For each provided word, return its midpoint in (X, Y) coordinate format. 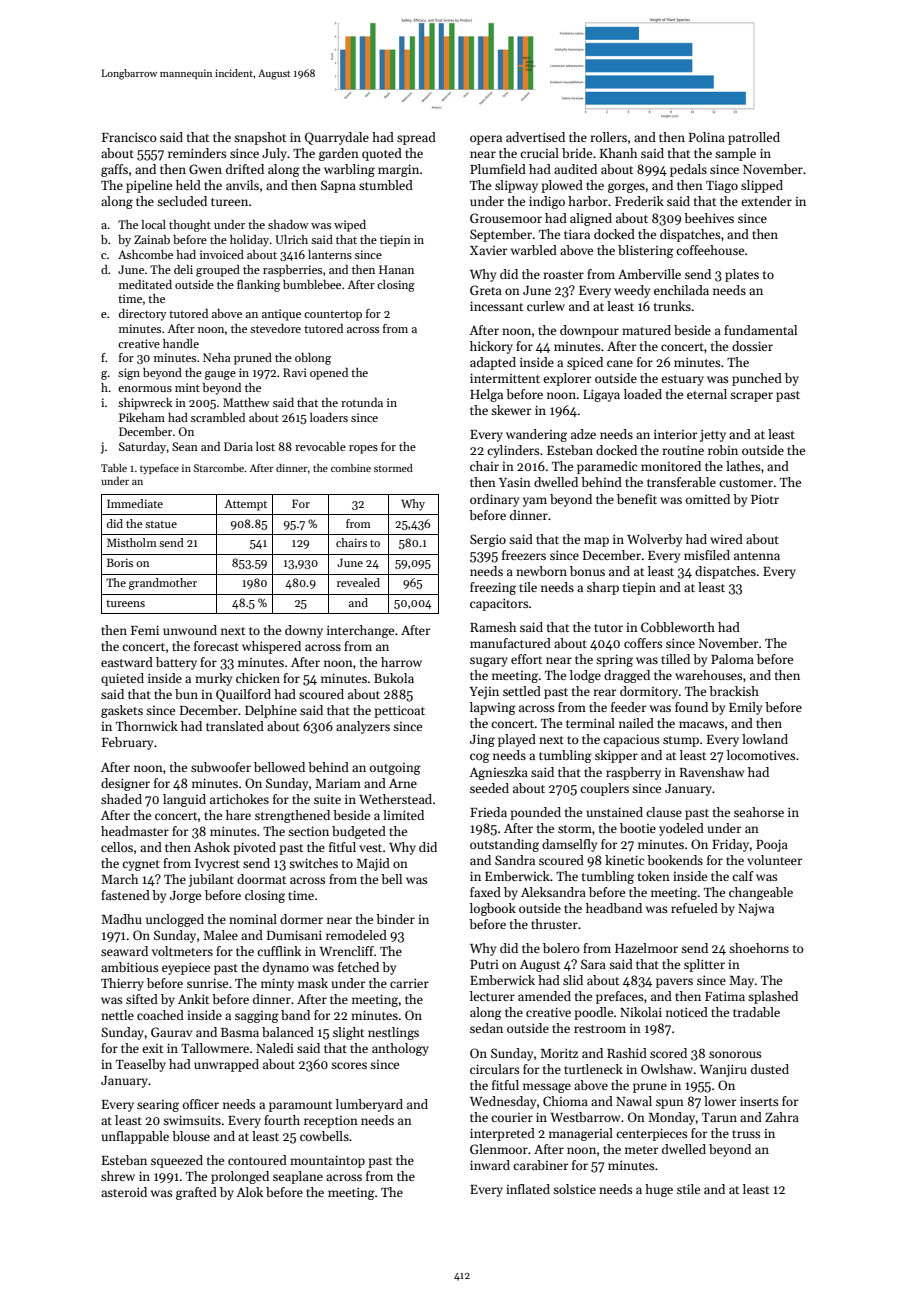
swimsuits (192, 1120)
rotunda (362, 402)
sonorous (735, 1054)
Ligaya (601, 395)
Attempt (245, 505)
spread (416, 138)
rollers (609, 137)
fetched (358, 967)
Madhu (121, 919)
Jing (482, 740)
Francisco (129, 137)
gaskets (122, 711)
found (691, 707)
